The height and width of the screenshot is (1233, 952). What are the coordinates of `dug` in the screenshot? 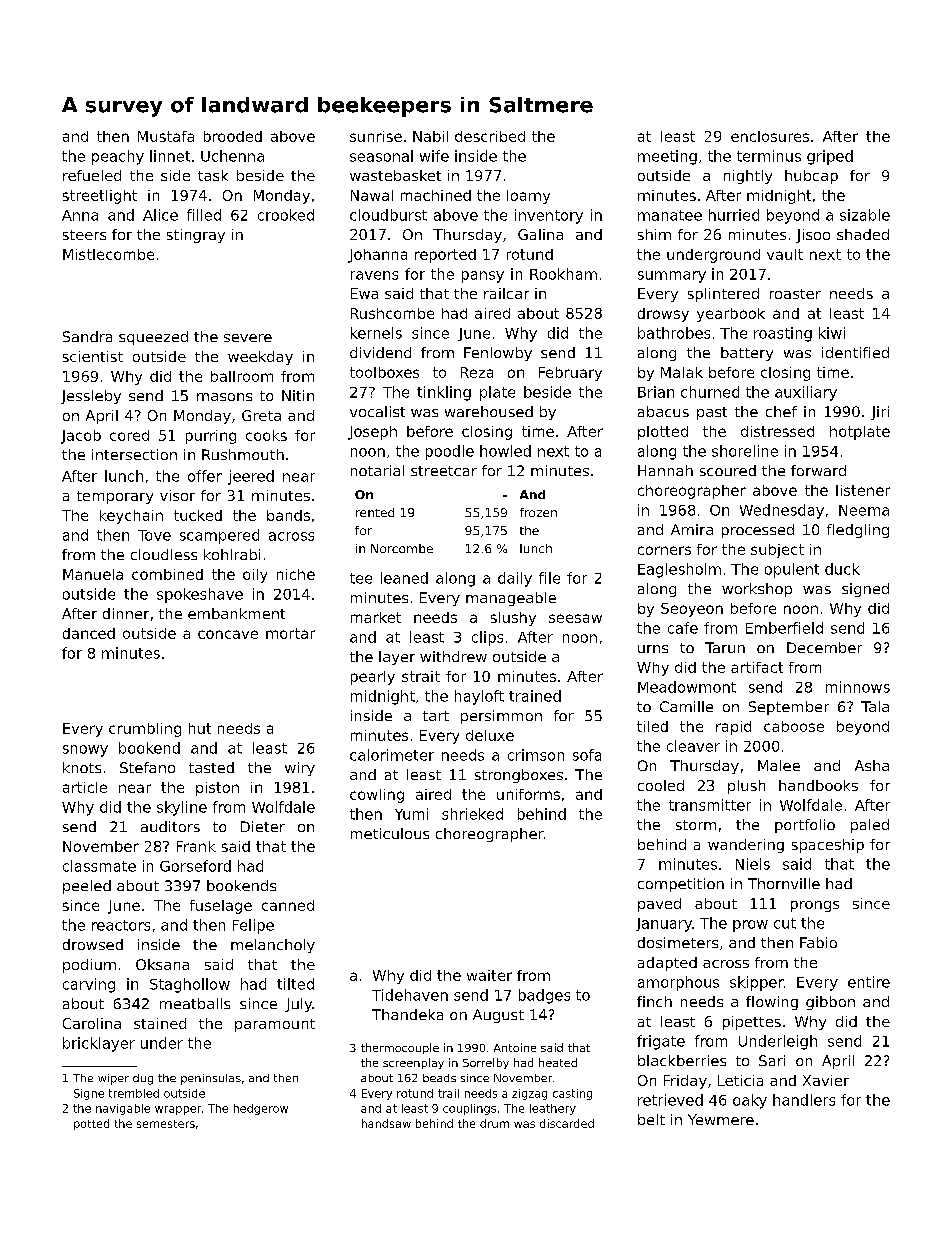 It's located at (143, 1079).
